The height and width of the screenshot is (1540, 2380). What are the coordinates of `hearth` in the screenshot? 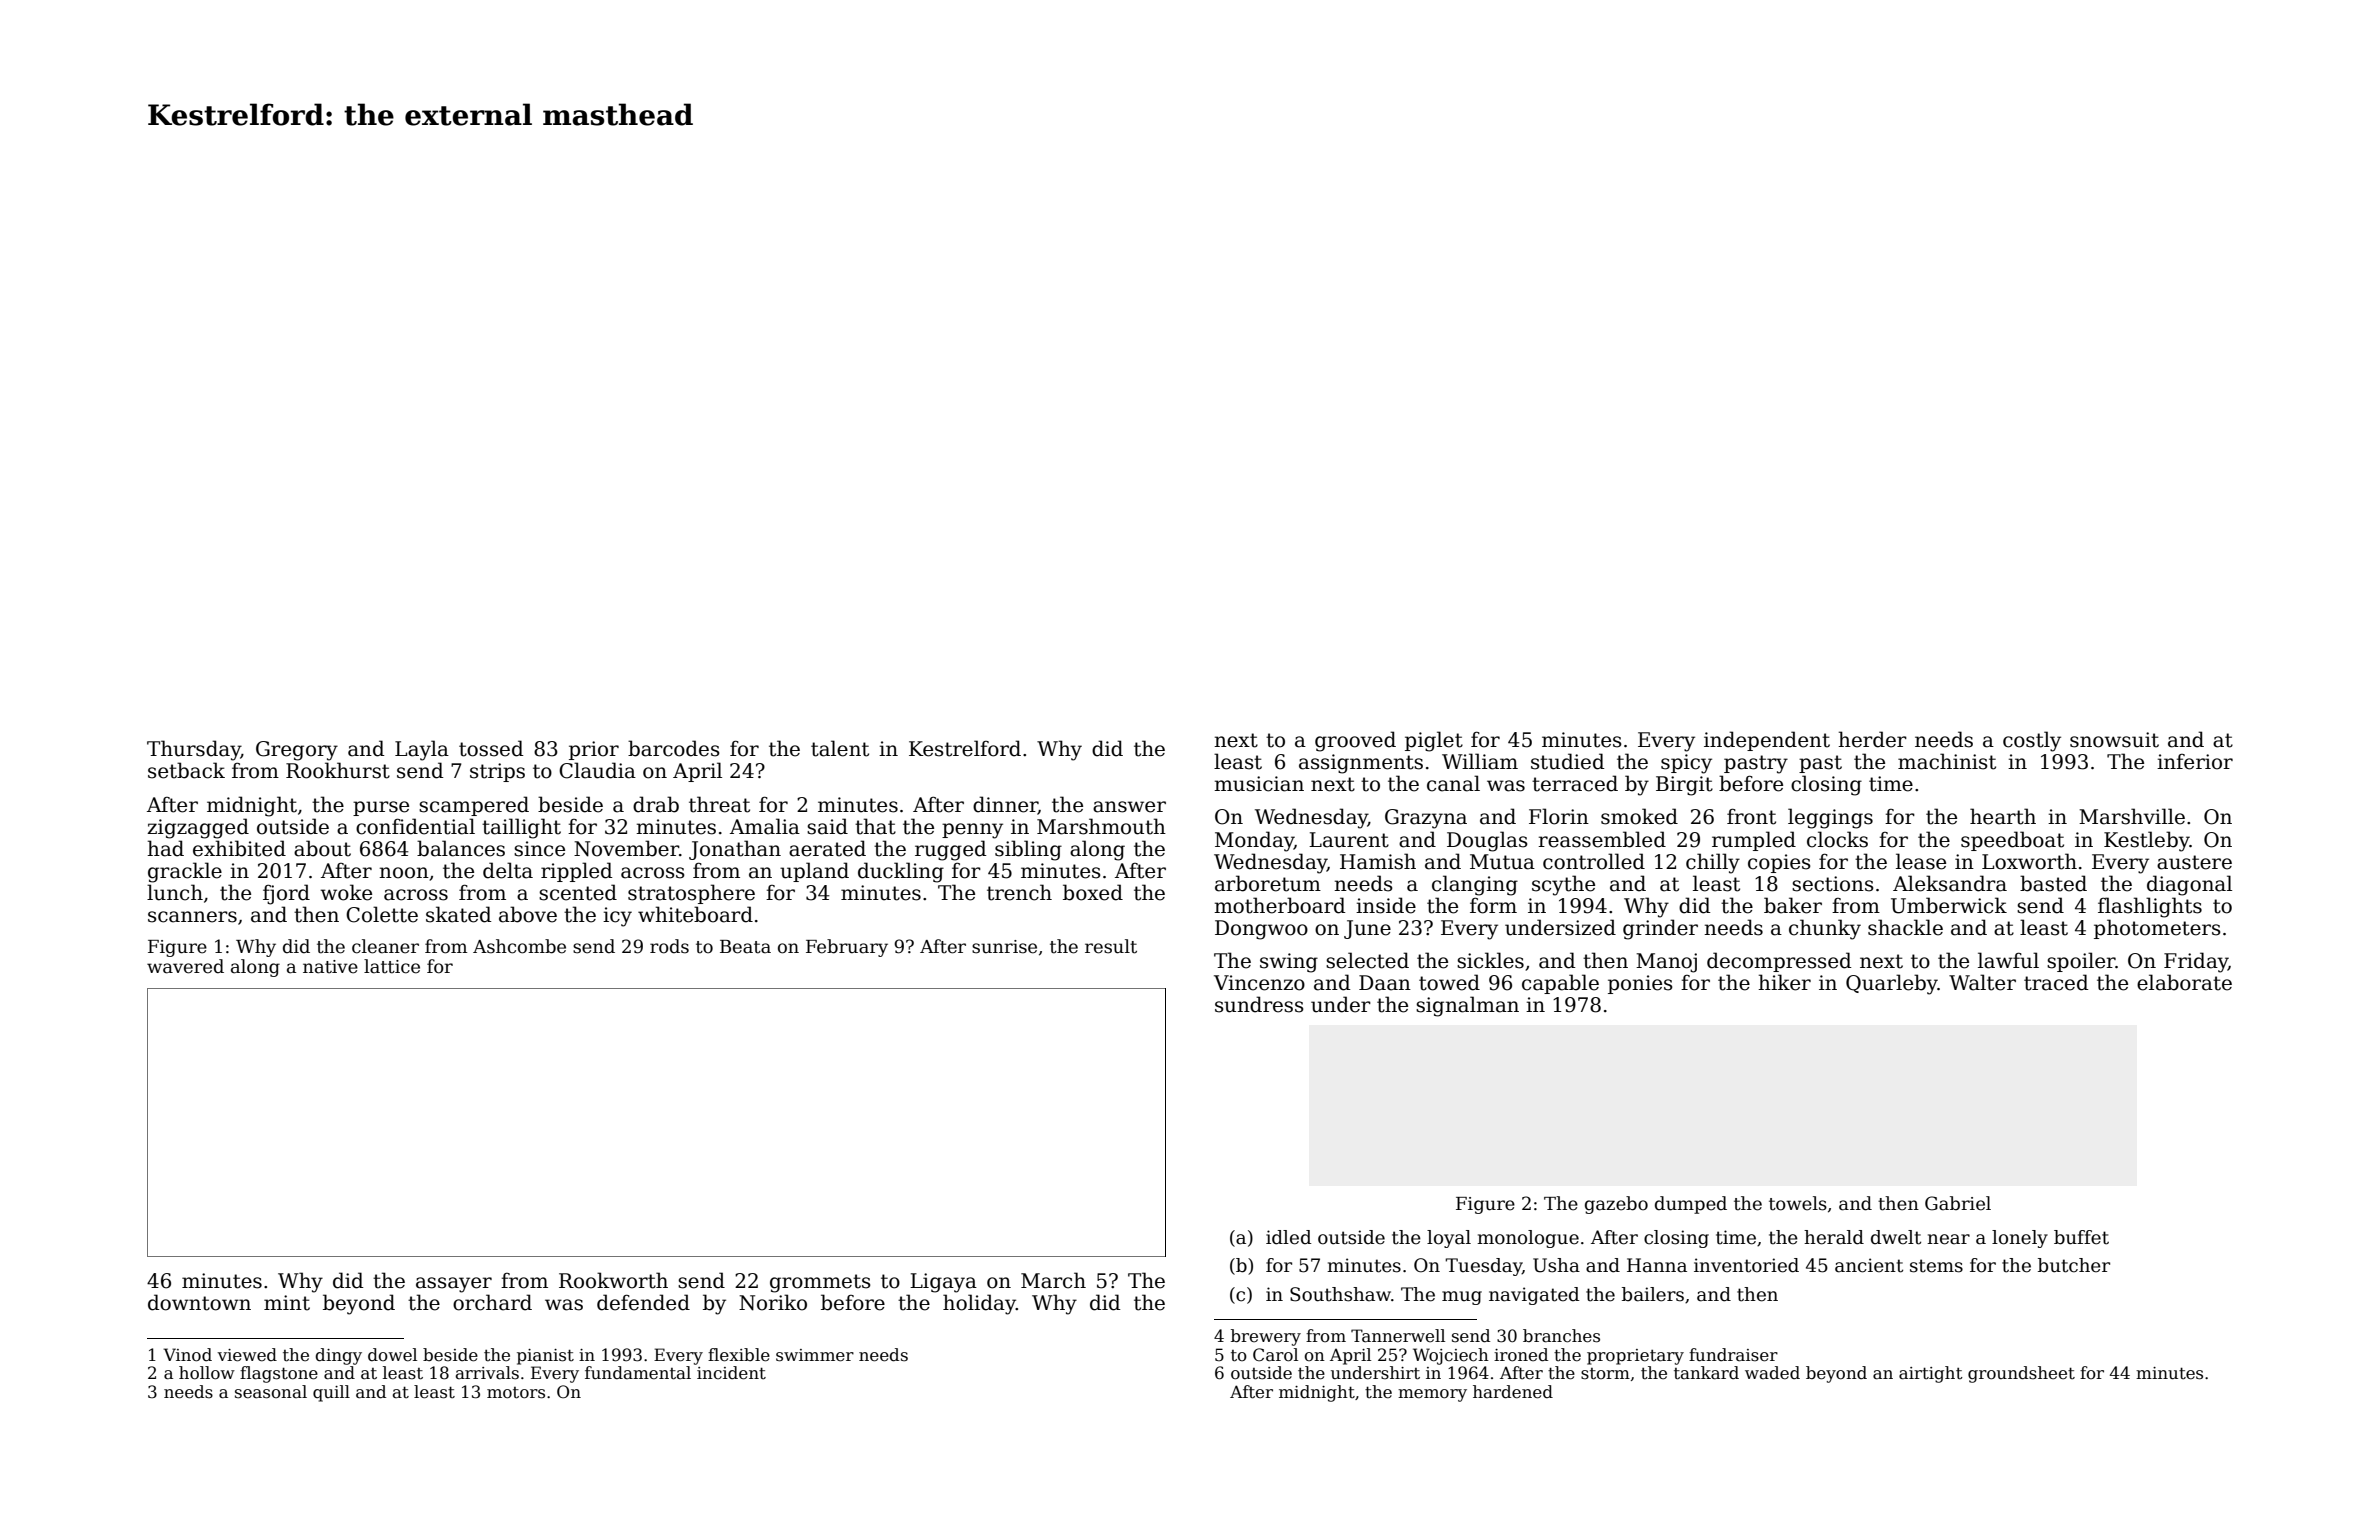 It's located at (2003, 816).
